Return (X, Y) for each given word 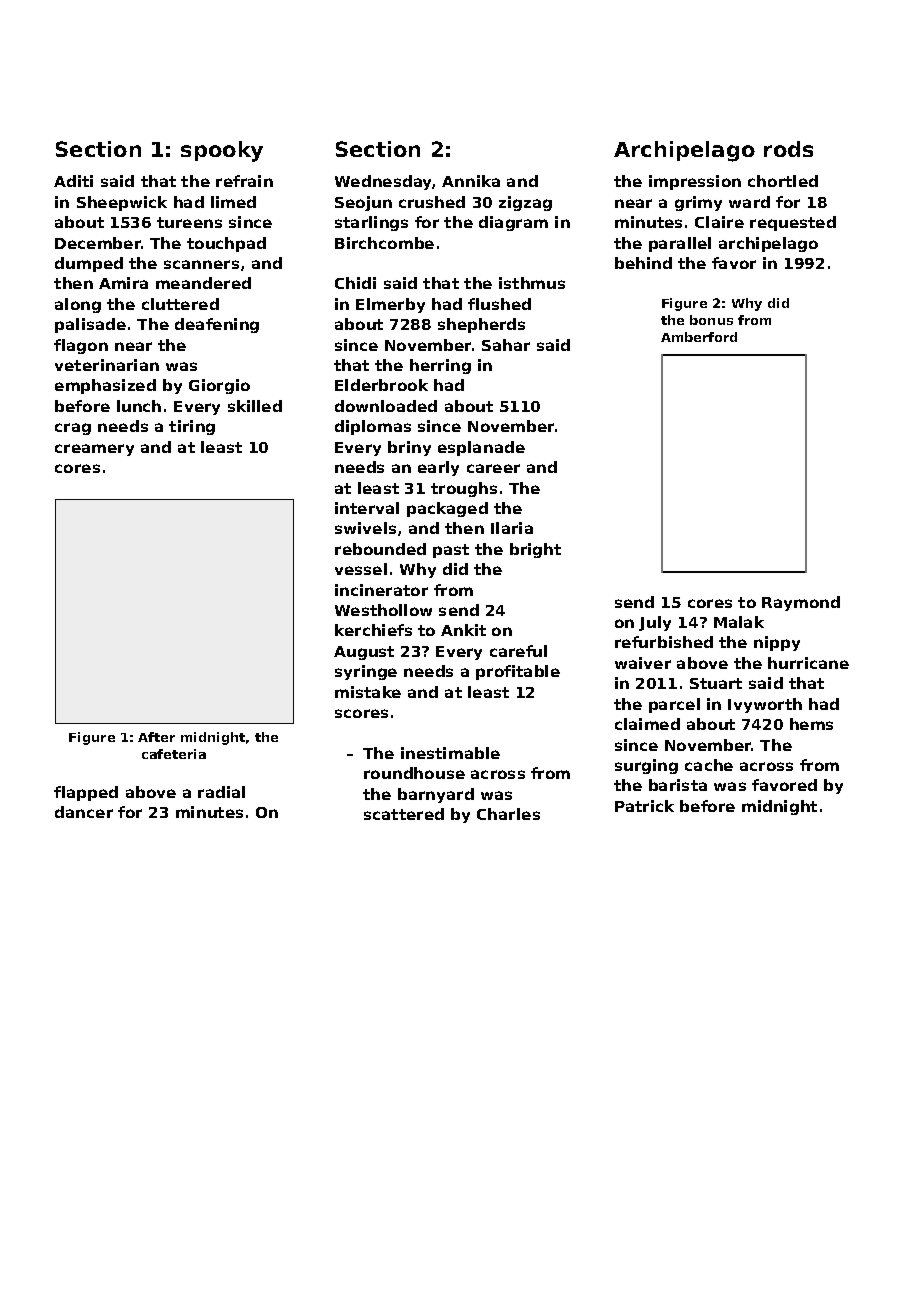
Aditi (73, 181)
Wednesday (383, 182)
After (156, 737)
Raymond (801, 603)
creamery (94, 450)
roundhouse (414, 773)
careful (518, 651)
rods (788, 149)
